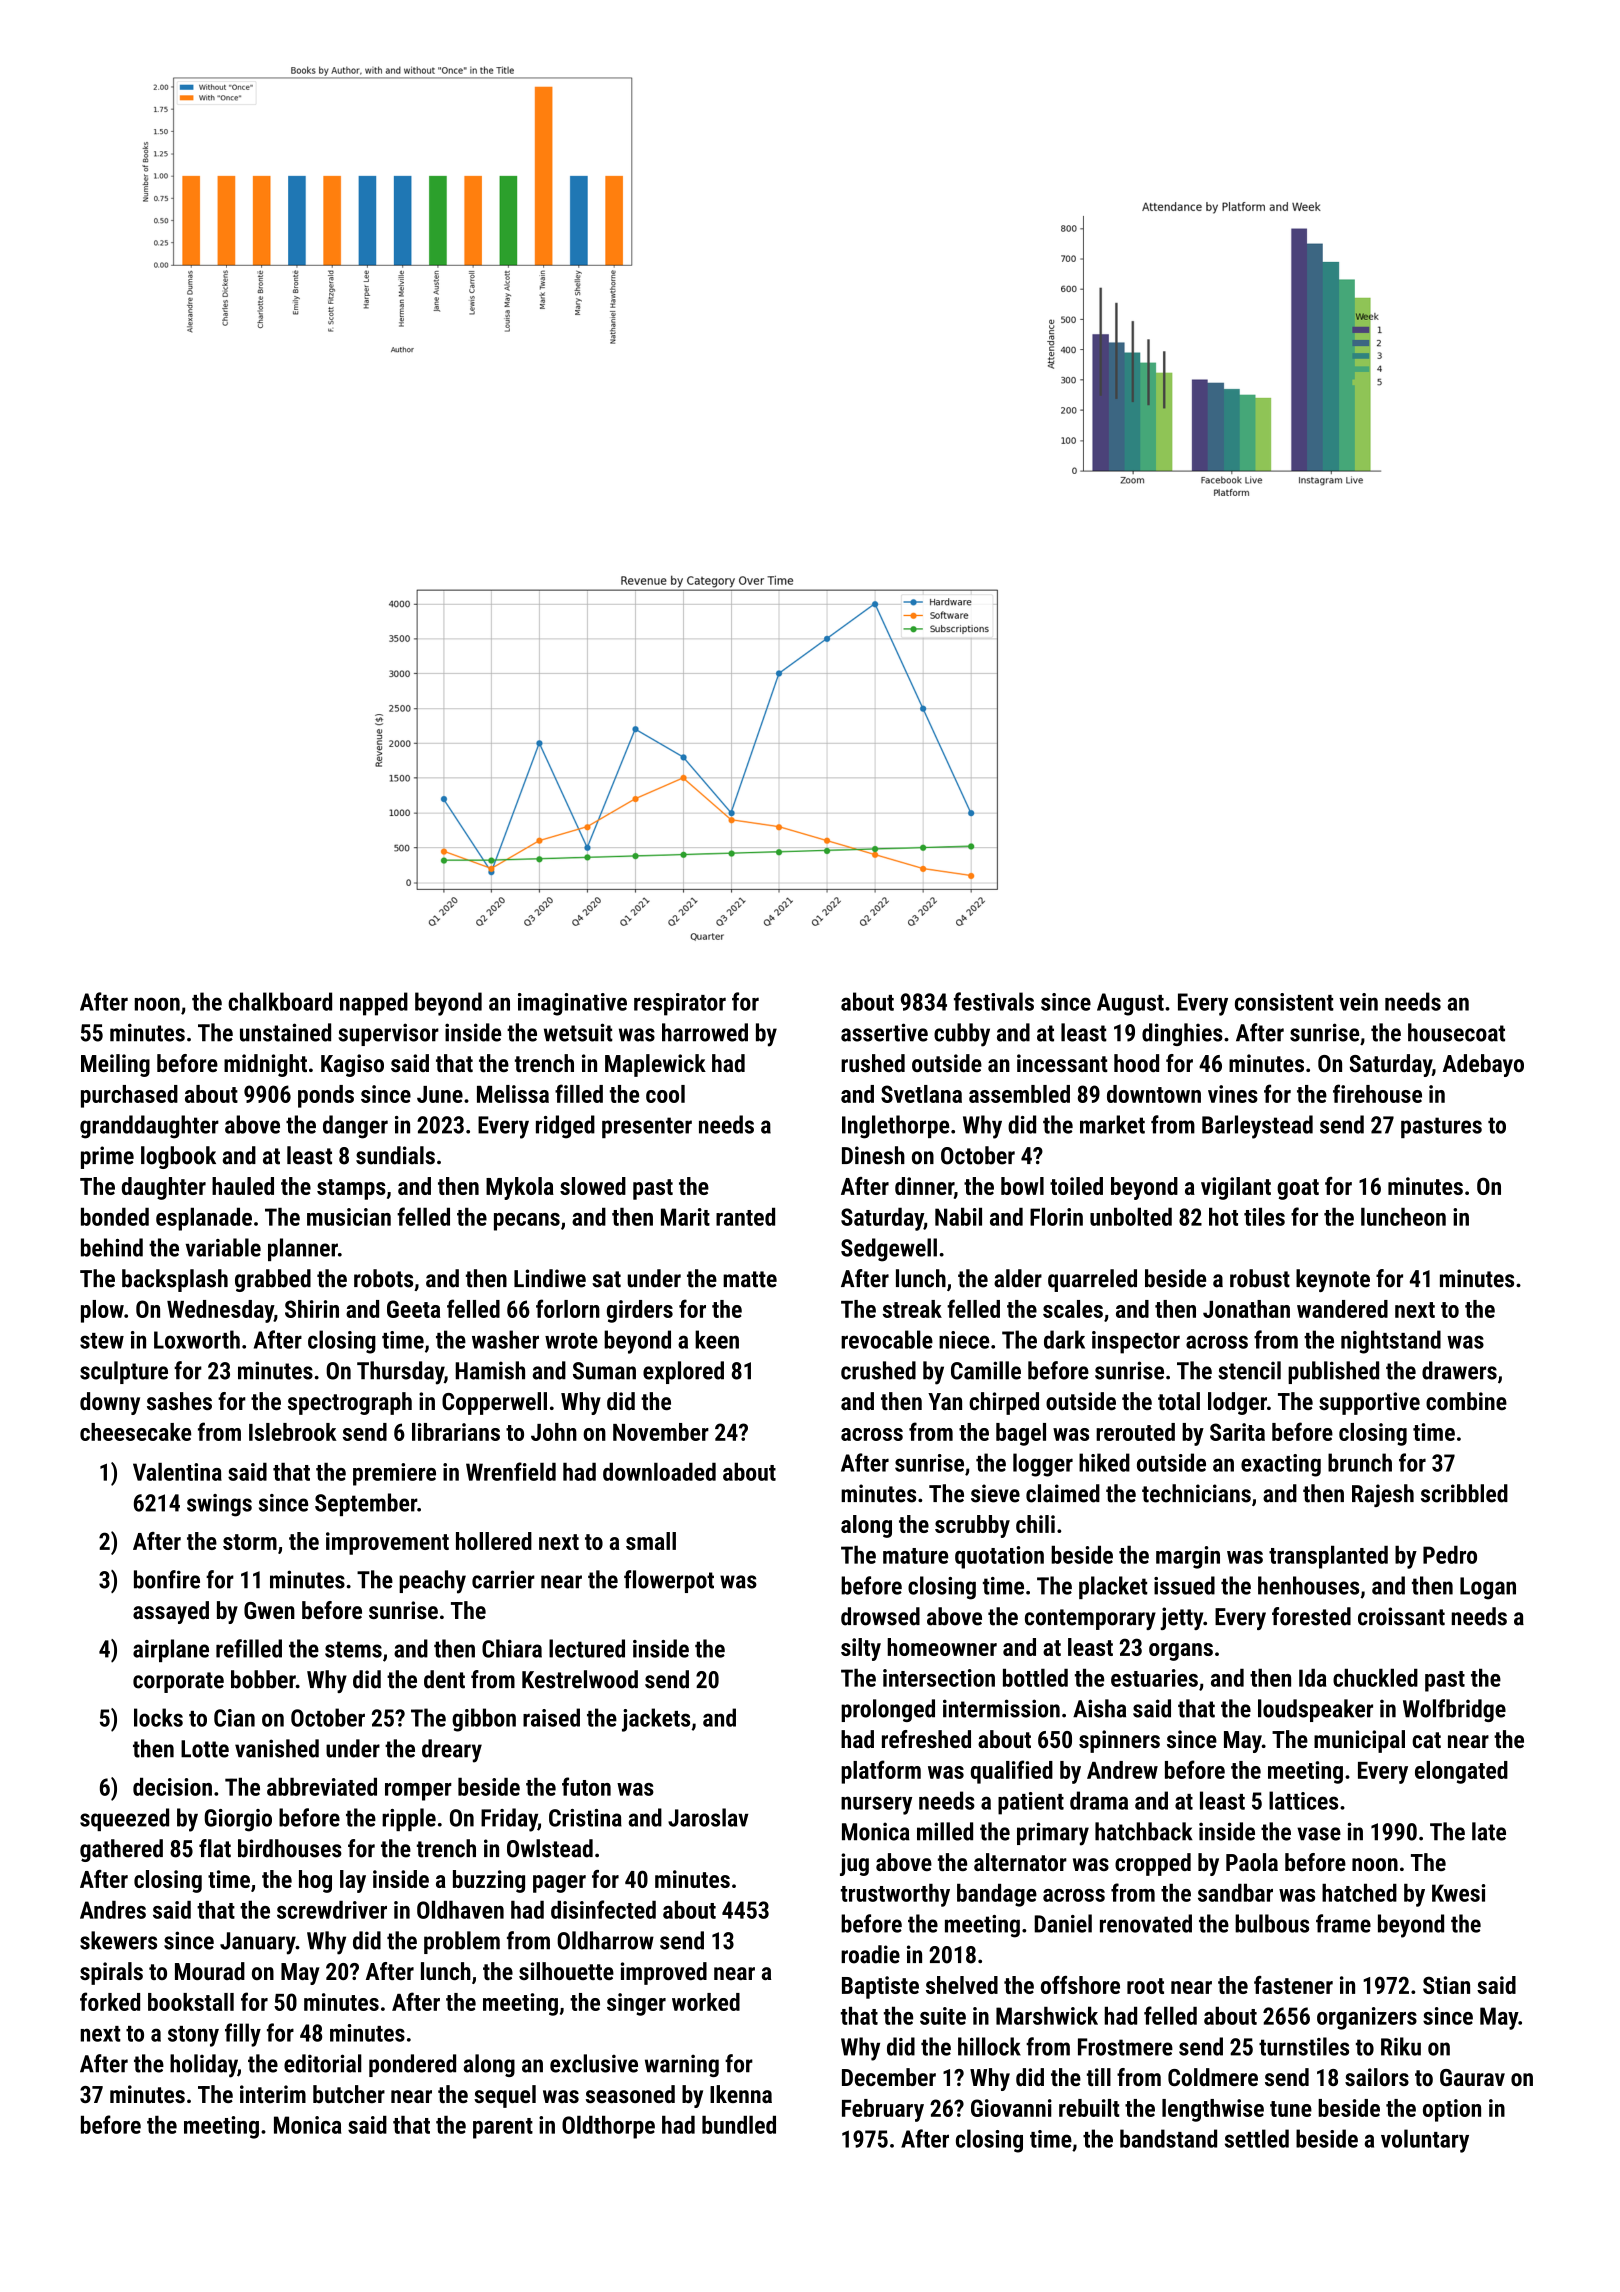 The height and width of the screenshot is (2292, 1620). I want to click on bonded, so click(115, 1217).
